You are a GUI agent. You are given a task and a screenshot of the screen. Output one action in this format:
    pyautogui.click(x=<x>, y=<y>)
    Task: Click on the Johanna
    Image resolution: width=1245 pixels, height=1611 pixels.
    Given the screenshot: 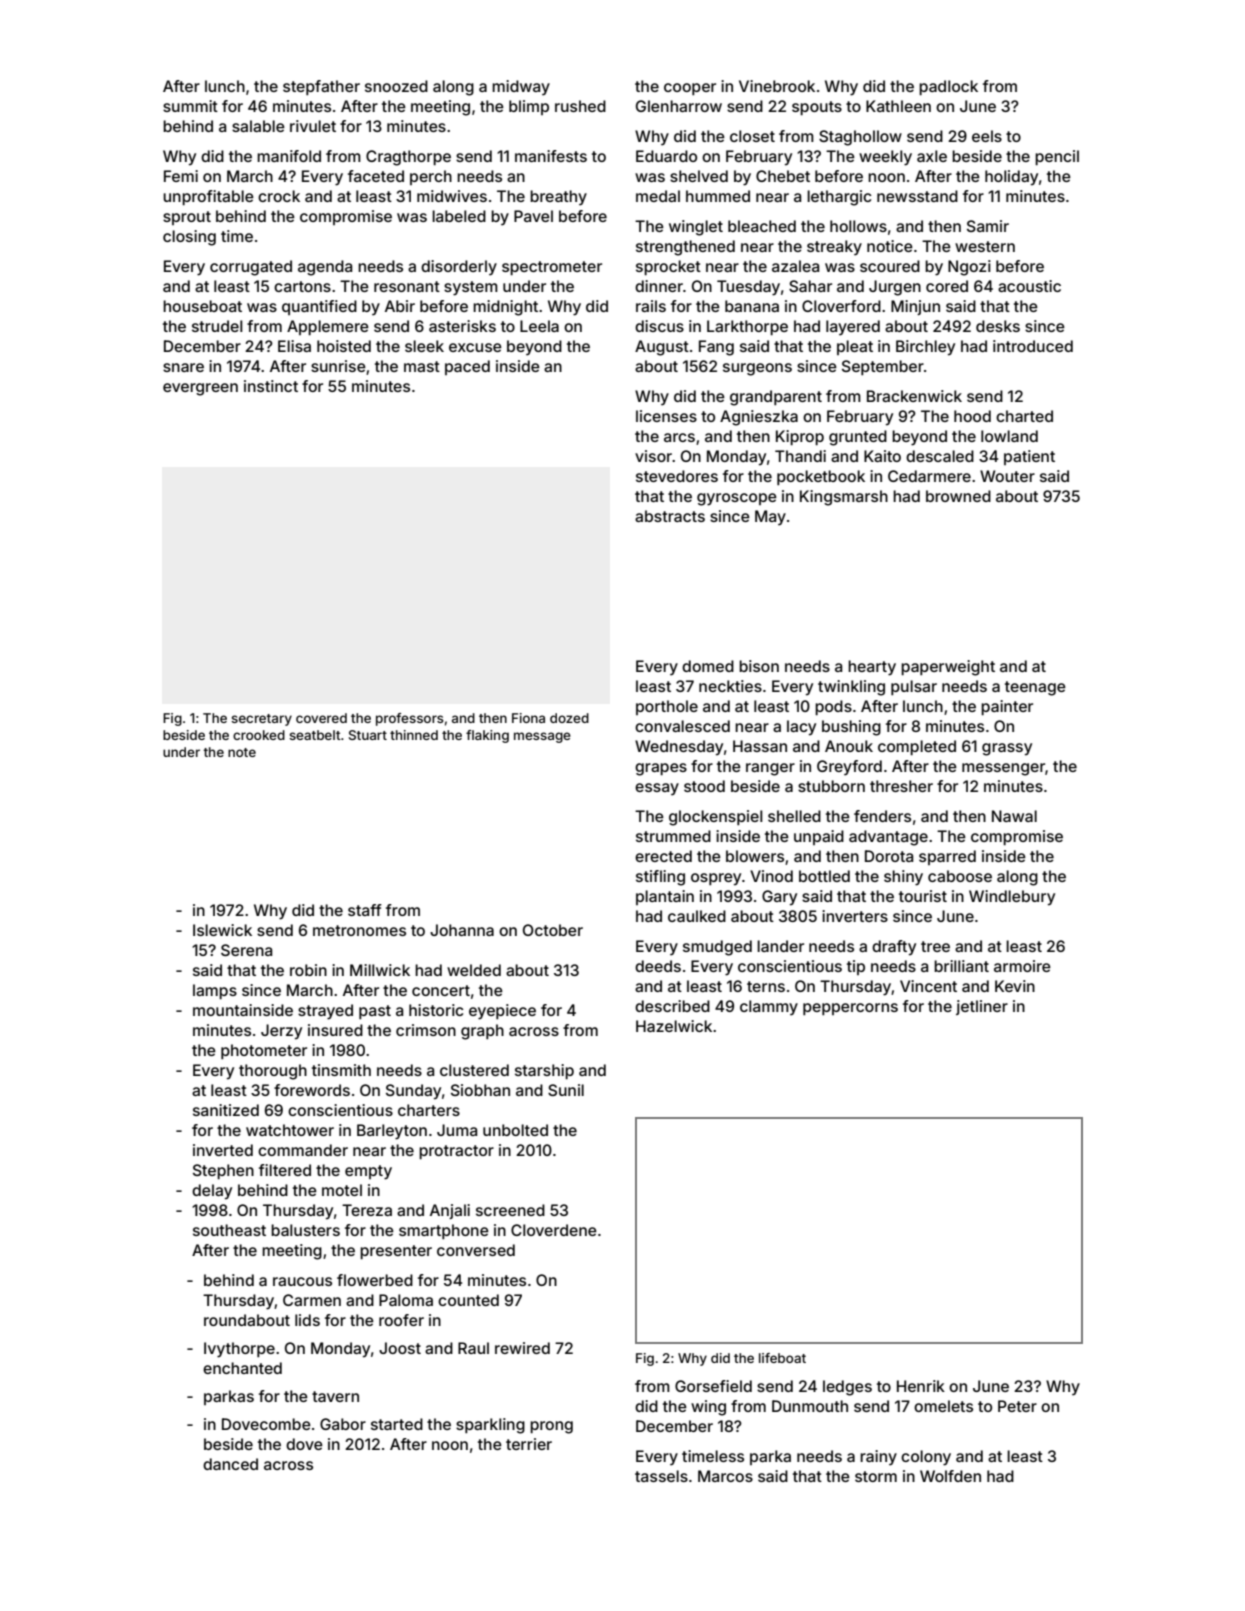 What is the action you would take?
    pyautogui.click(x=462, y=930)
